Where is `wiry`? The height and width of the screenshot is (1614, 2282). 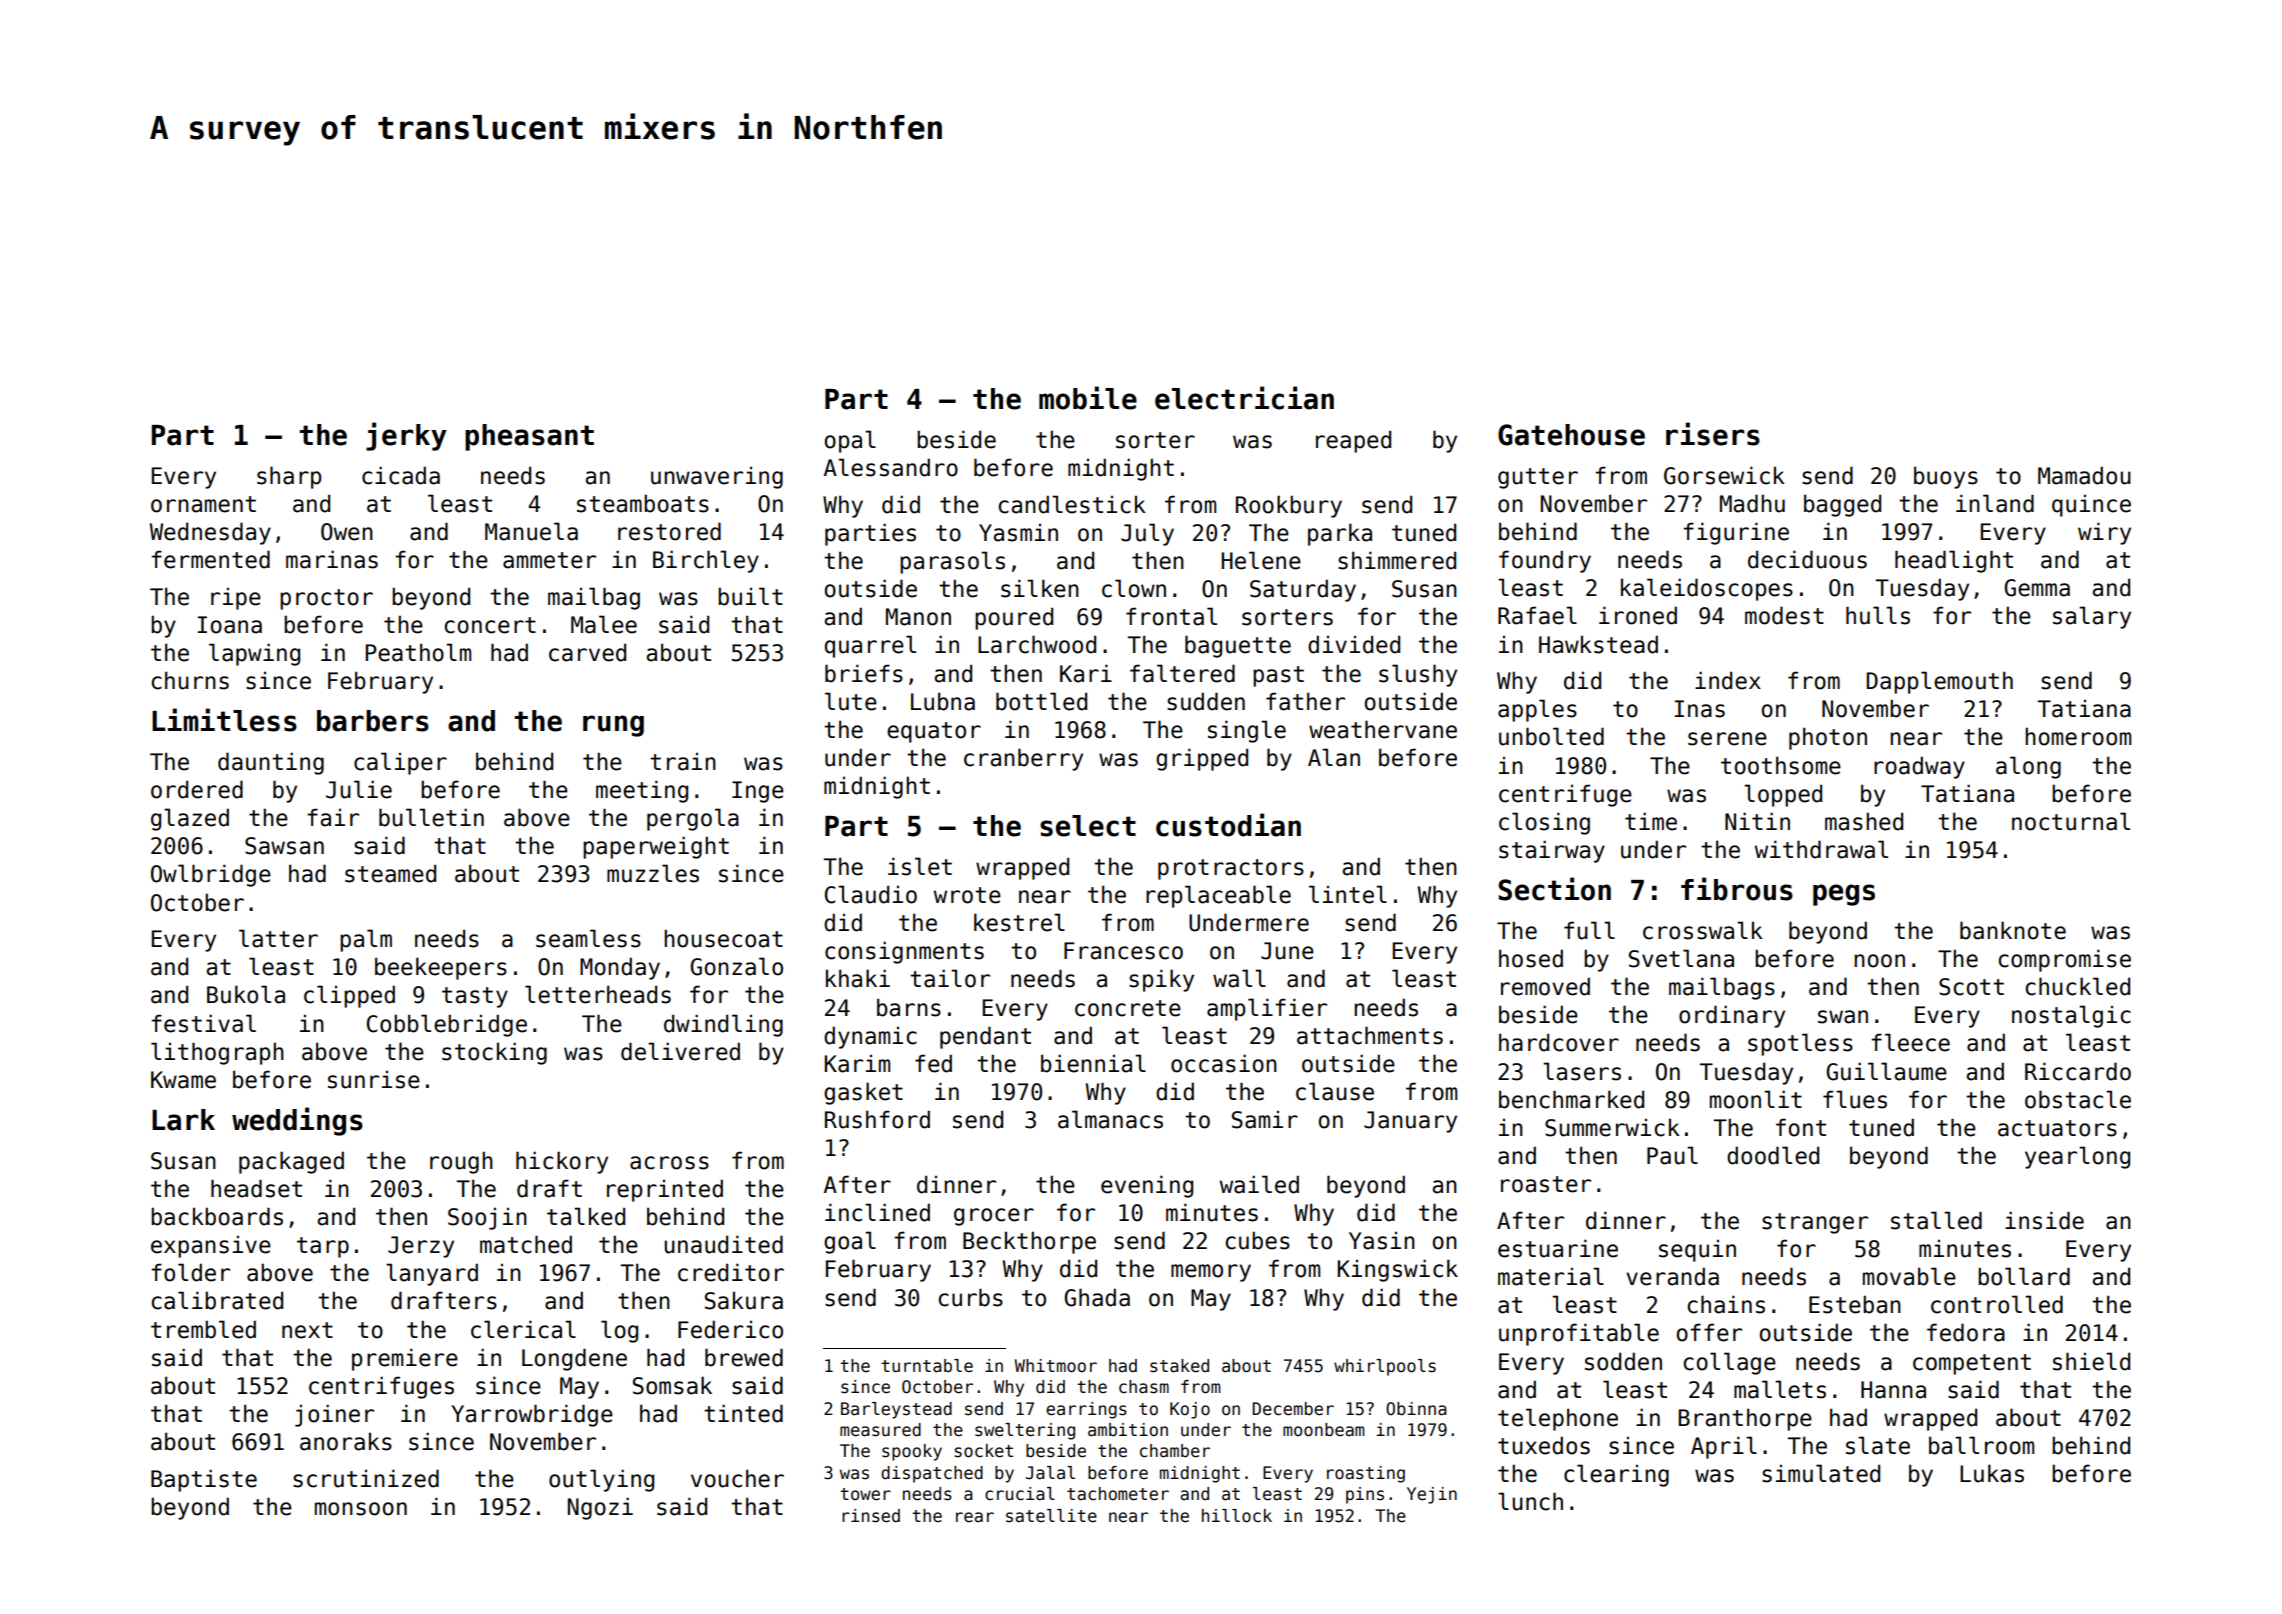
wiry is located at coordinates (2104, 533).
